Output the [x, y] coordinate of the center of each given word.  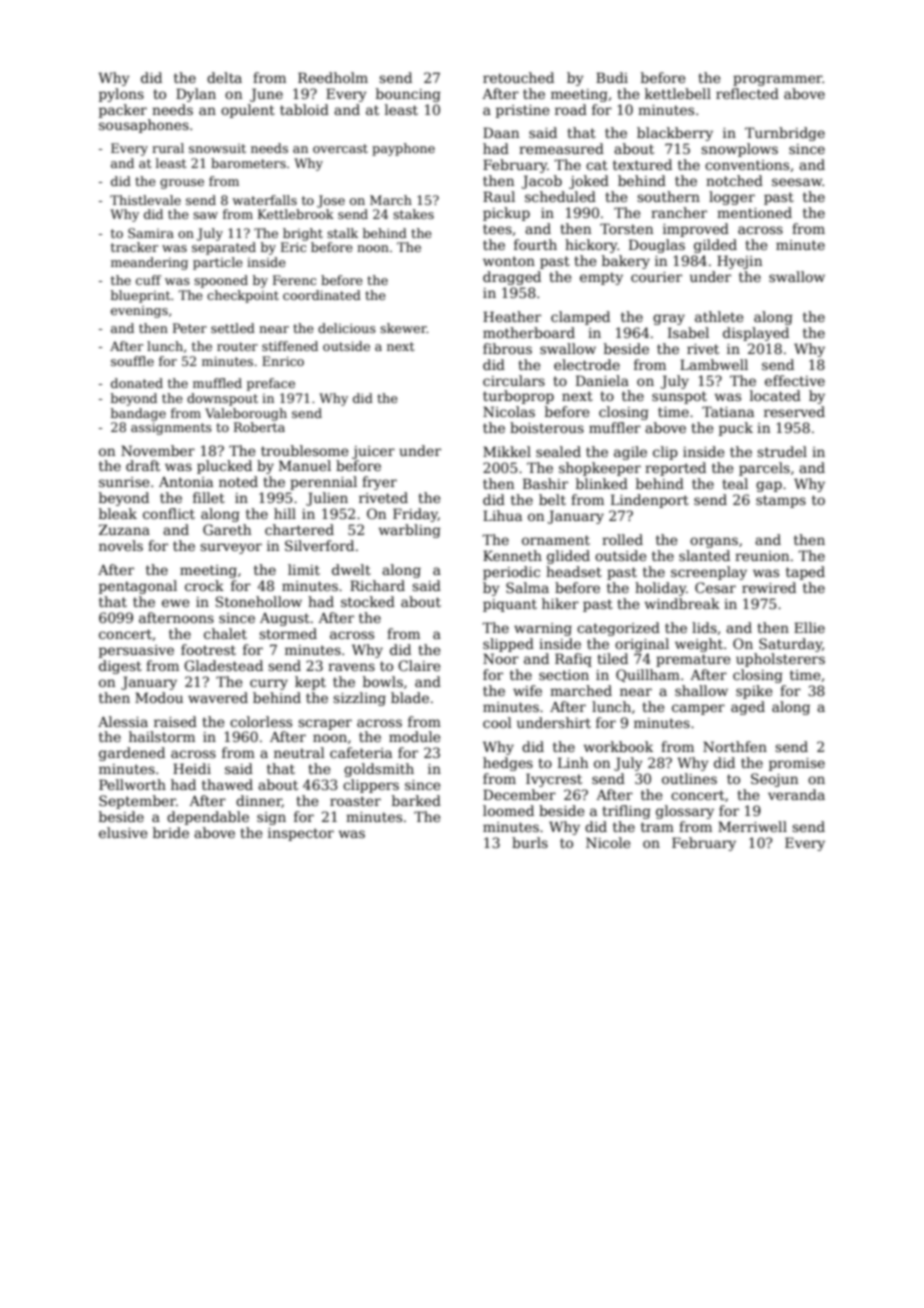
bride [171, 832]
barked [416, 800]
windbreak [682, 603]
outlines [689, 778]
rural [168, 148]
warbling [410, 531]
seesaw [797, 182]
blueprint [140, 296]
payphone [403, 149]
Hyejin [739, 262]
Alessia [123, 721]
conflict [169, 513]
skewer [403, 328]
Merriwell [752, 826]
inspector [301, 834]
